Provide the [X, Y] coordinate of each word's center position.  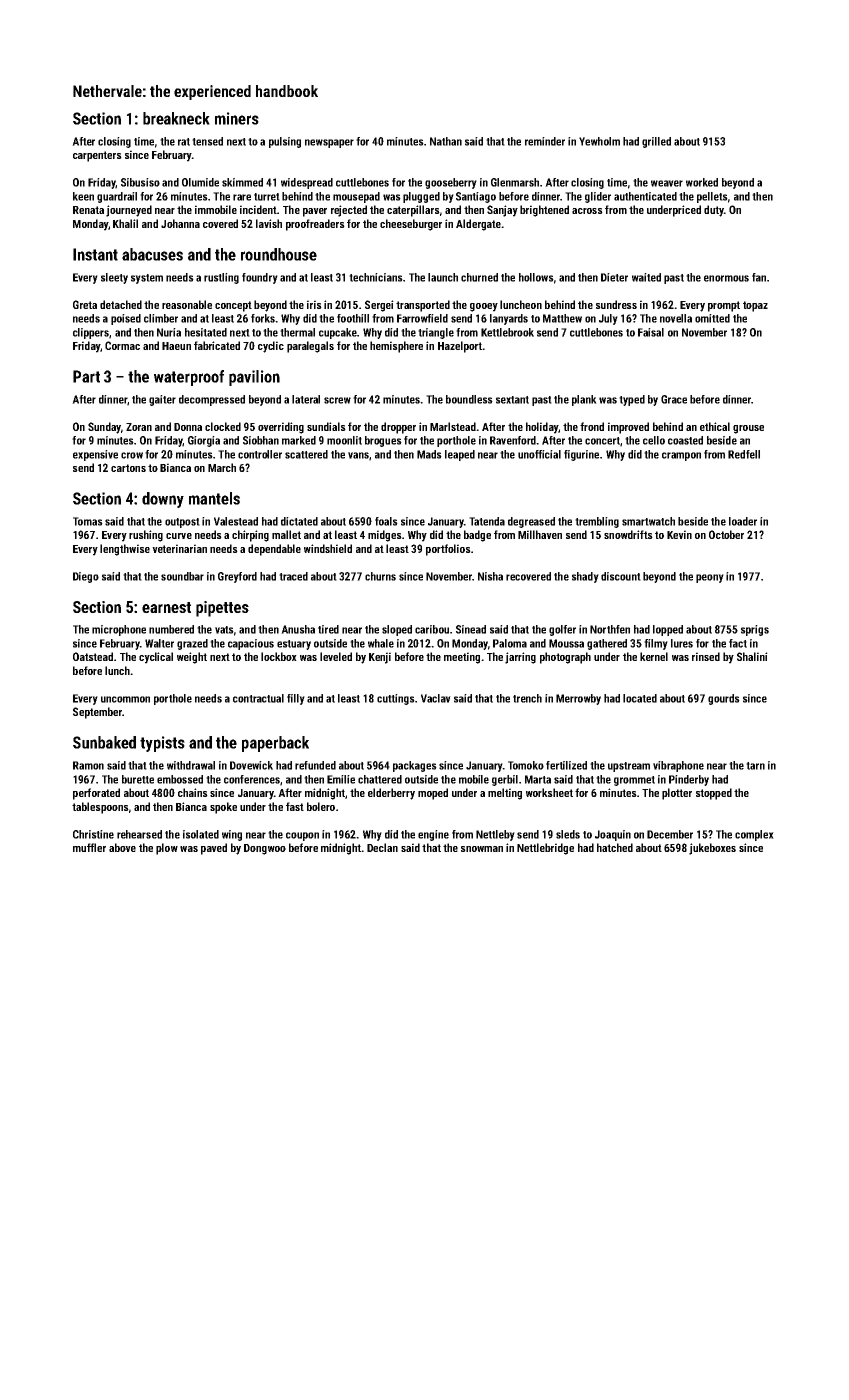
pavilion [254, 378]
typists [162, 744]
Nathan [446, 141]
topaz [755, 306]
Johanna [180, 223]
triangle [436, 333]
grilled [656, 142]
